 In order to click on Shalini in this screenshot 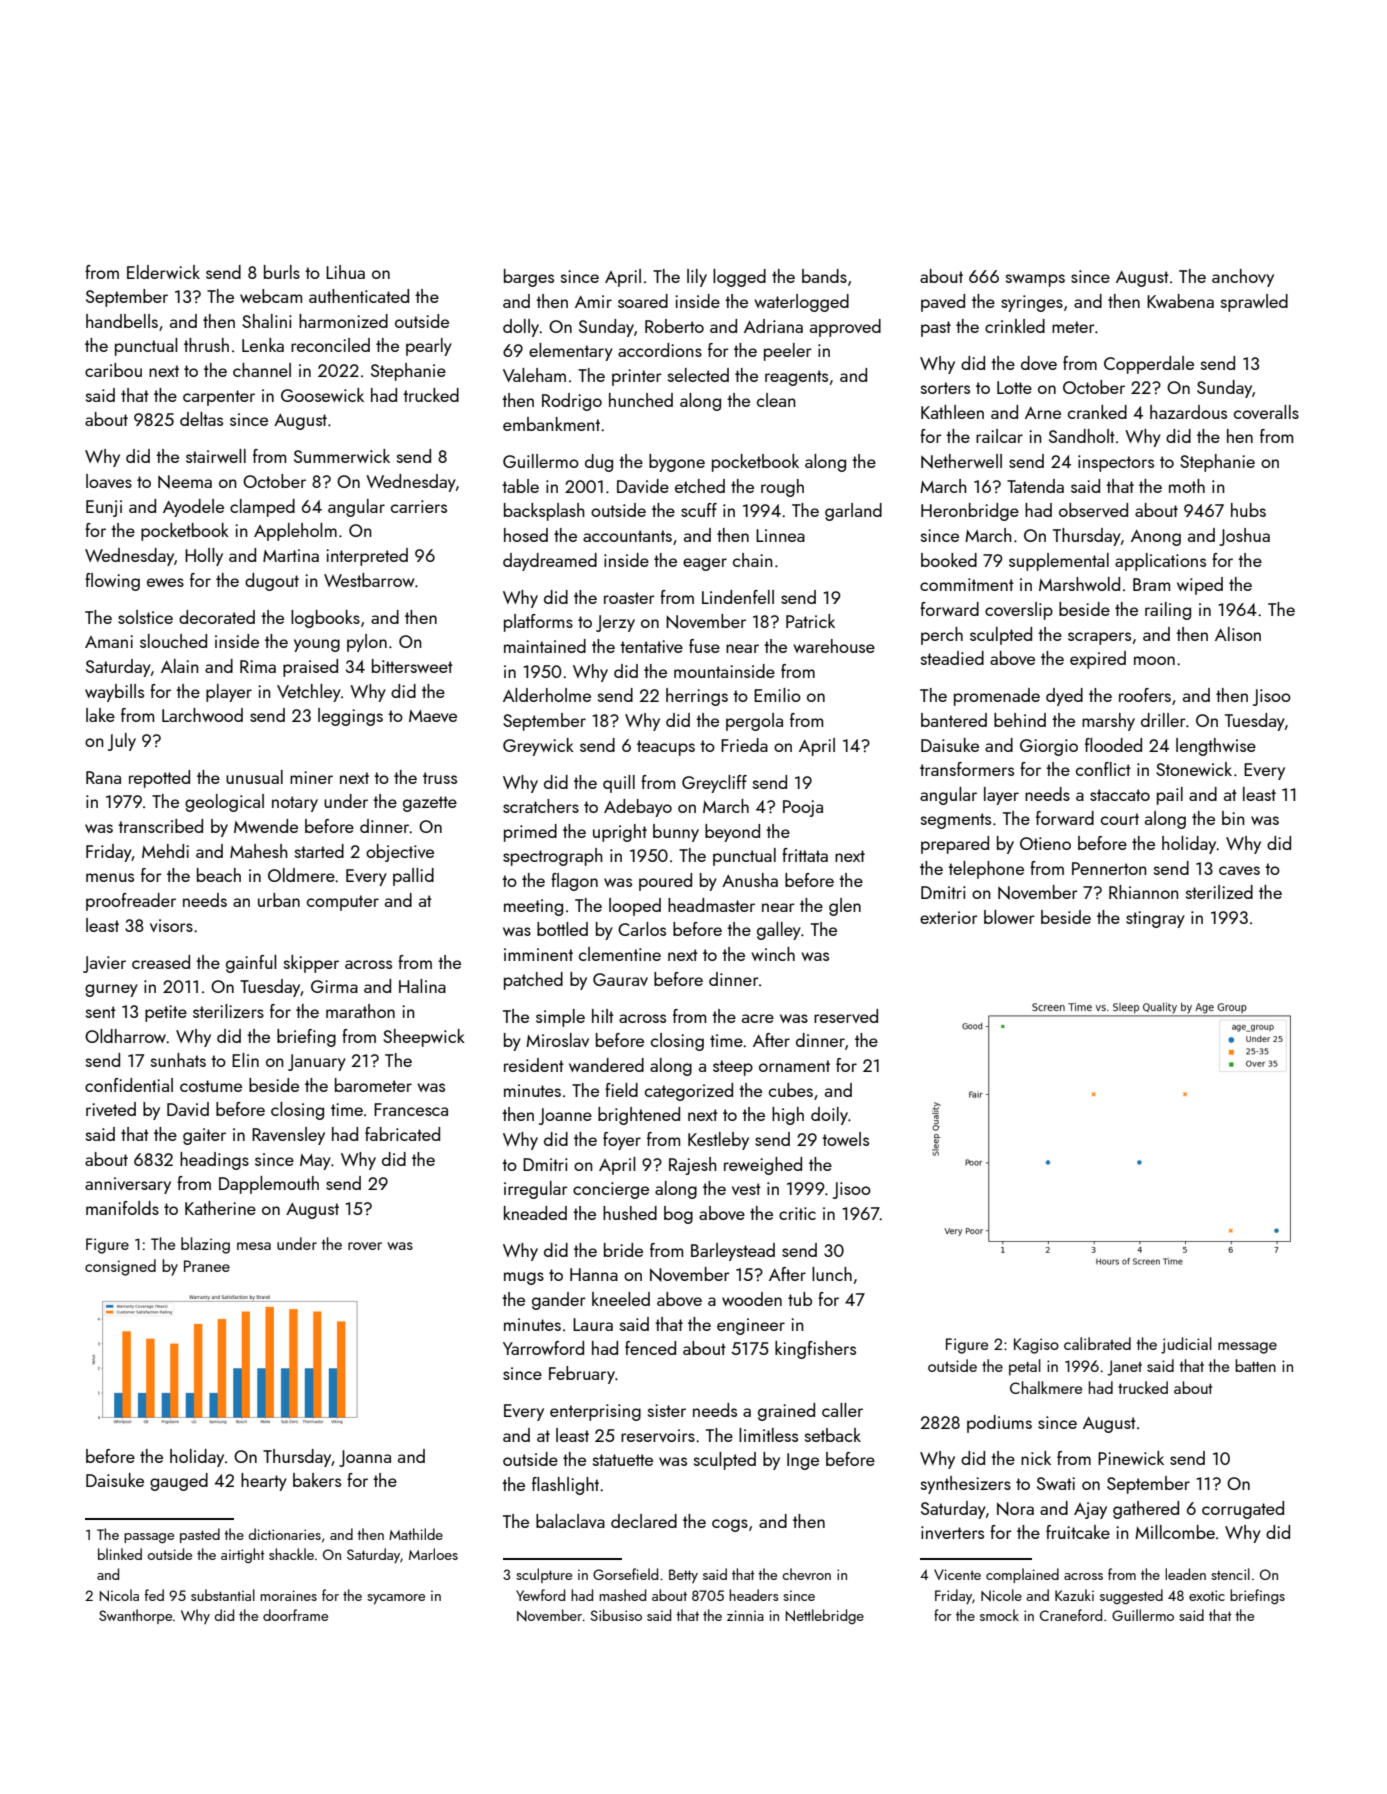, I will do `click(267, 321)`.
